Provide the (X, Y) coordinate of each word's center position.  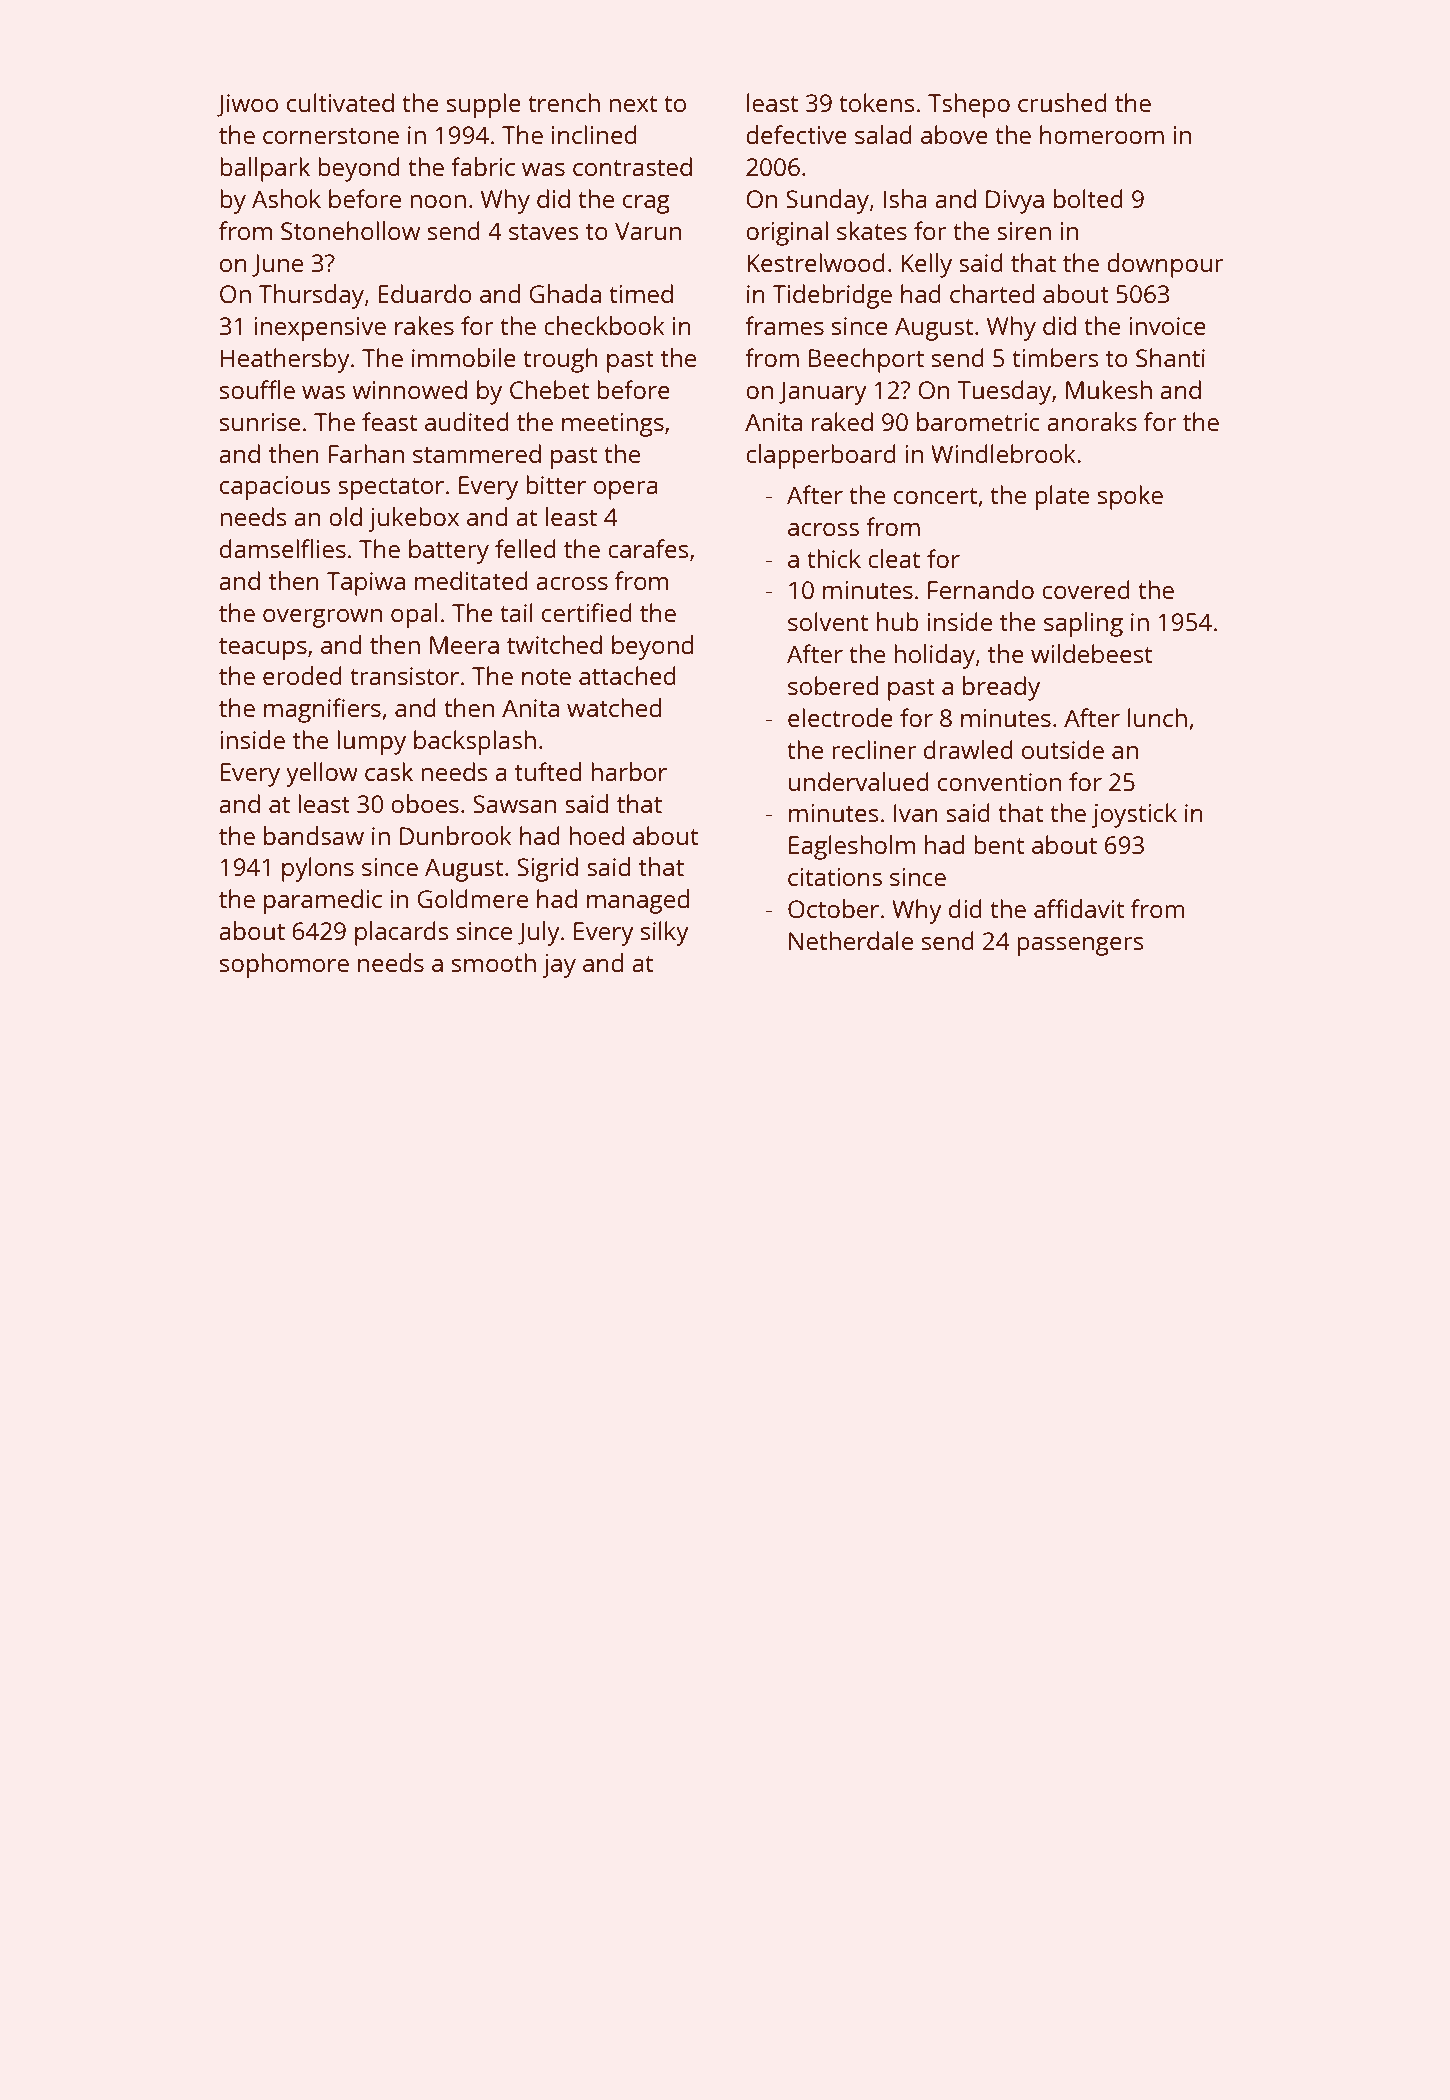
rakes (424, 325)
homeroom (1102, 134)
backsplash (475, 742)
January (823, 393)
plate (1062, 497)
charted (992, 293)
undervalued (859, 781)
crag (646, 204)
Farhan (366, 453)
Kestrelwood (816, 262)
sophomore (284, 965)
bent (999, 844)
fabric (483, 166)
